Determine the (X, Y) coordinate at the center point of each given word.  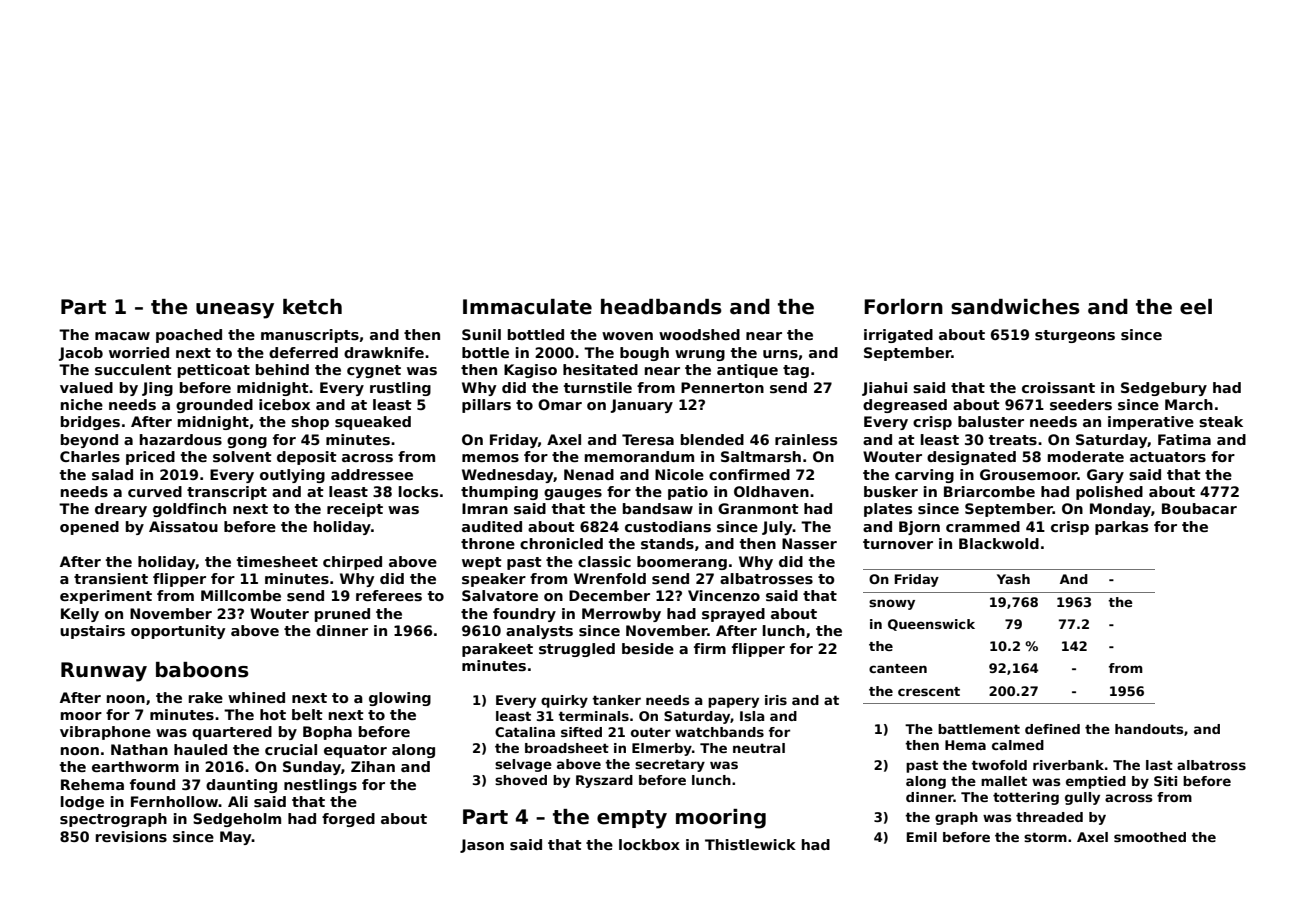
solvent (242, 456)
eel (1196, 307)
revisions (131, 836)
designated (971, 458)
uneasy (235, 311)
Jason (482, 846)
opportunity (178, 632)
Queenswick (931, 625)
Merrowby (621, 615)
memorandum (639, 456)
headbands (661, 307)
